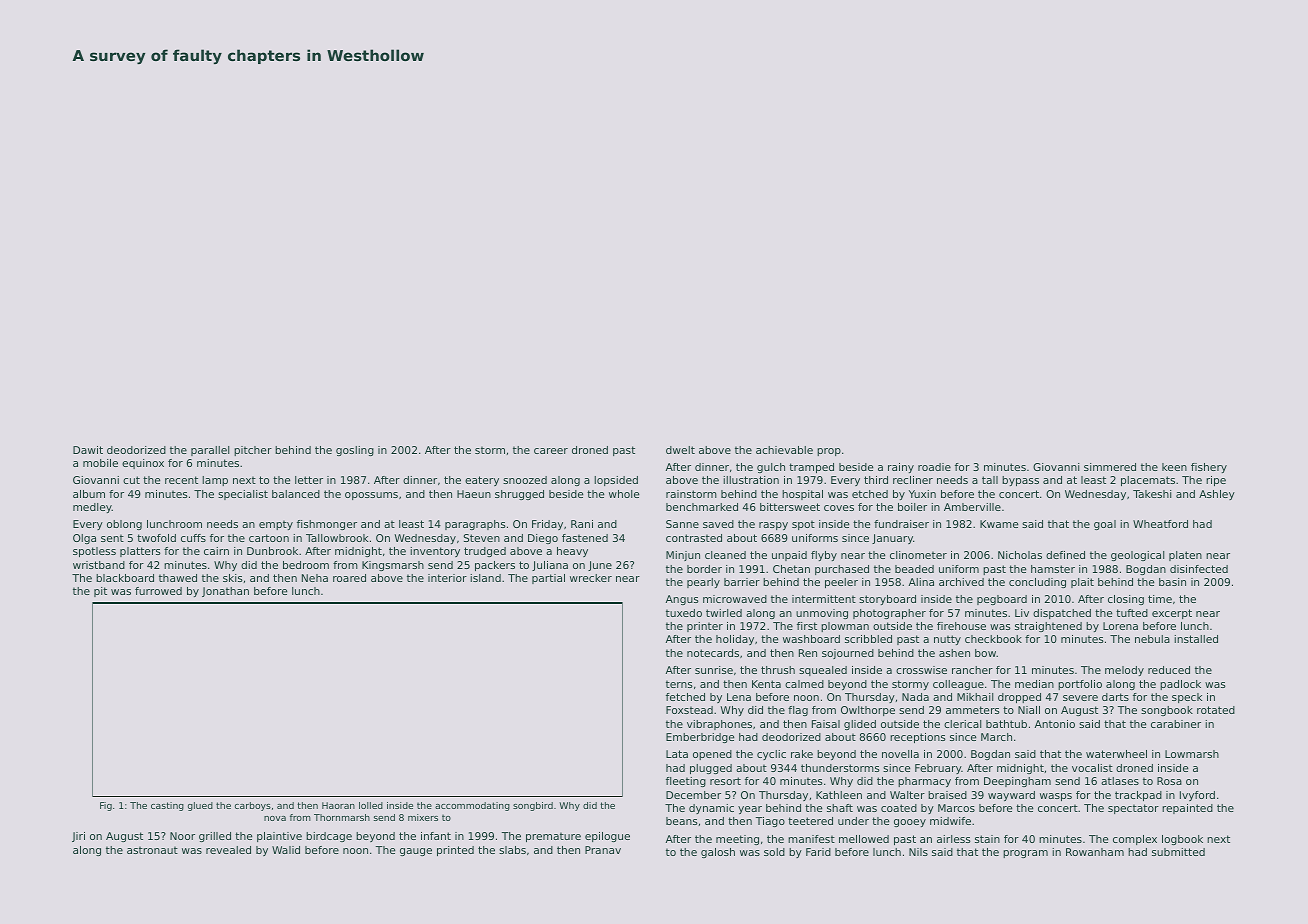 This screenshot has height=924, width=1308. What do you see at coordinates (841, 583) in the screenshot?
I see `peeler` at bounding box center [841, 583].
